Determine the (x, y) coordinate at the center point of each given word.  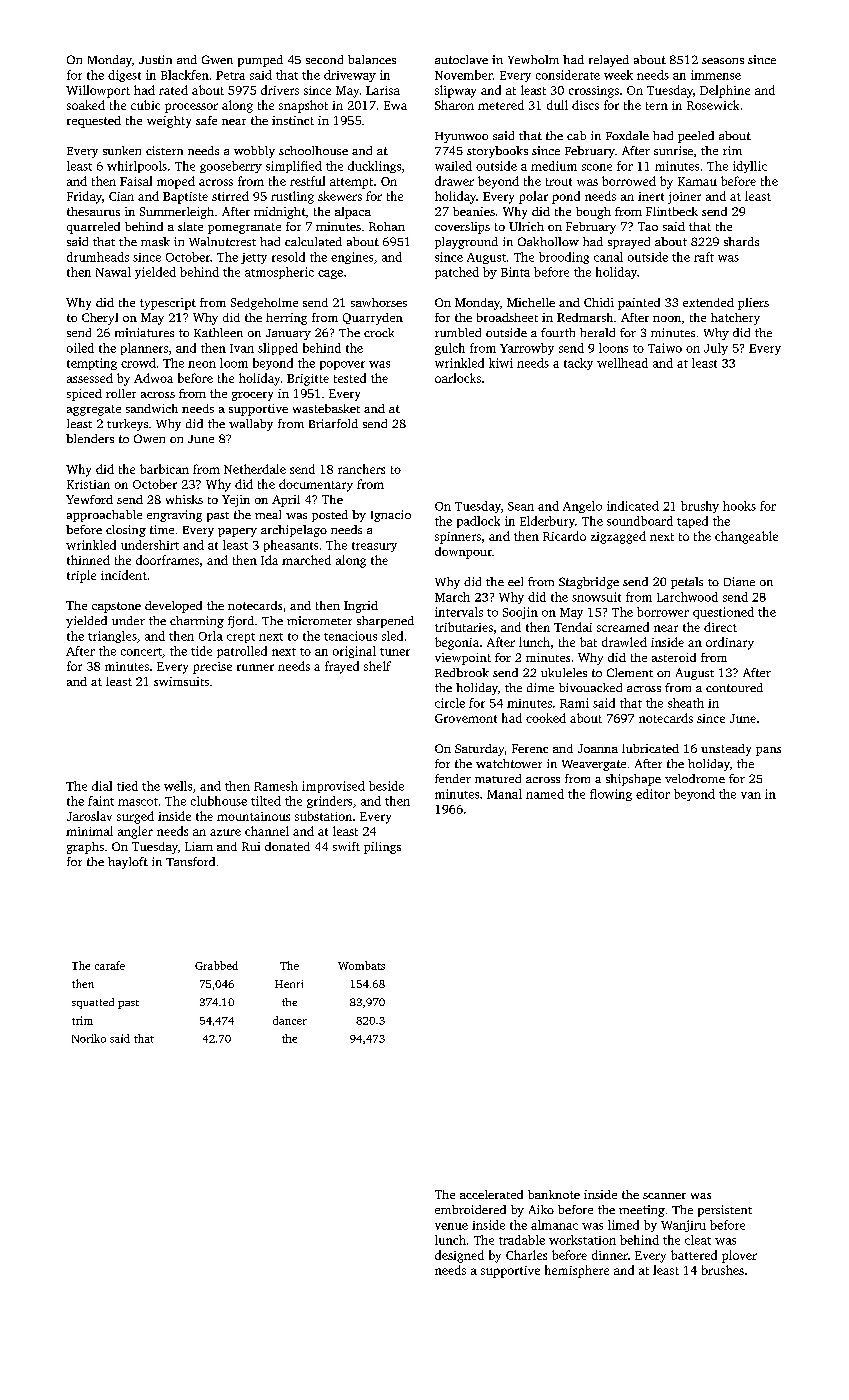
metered (501, 105)
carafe (110, 965)
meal (268, 514)
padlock (478, 522)
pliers (753, 304)
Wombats (361, 965)
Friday (84, 197)
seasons (723, 61)
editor (653, 794)
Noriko (89, 1038)
